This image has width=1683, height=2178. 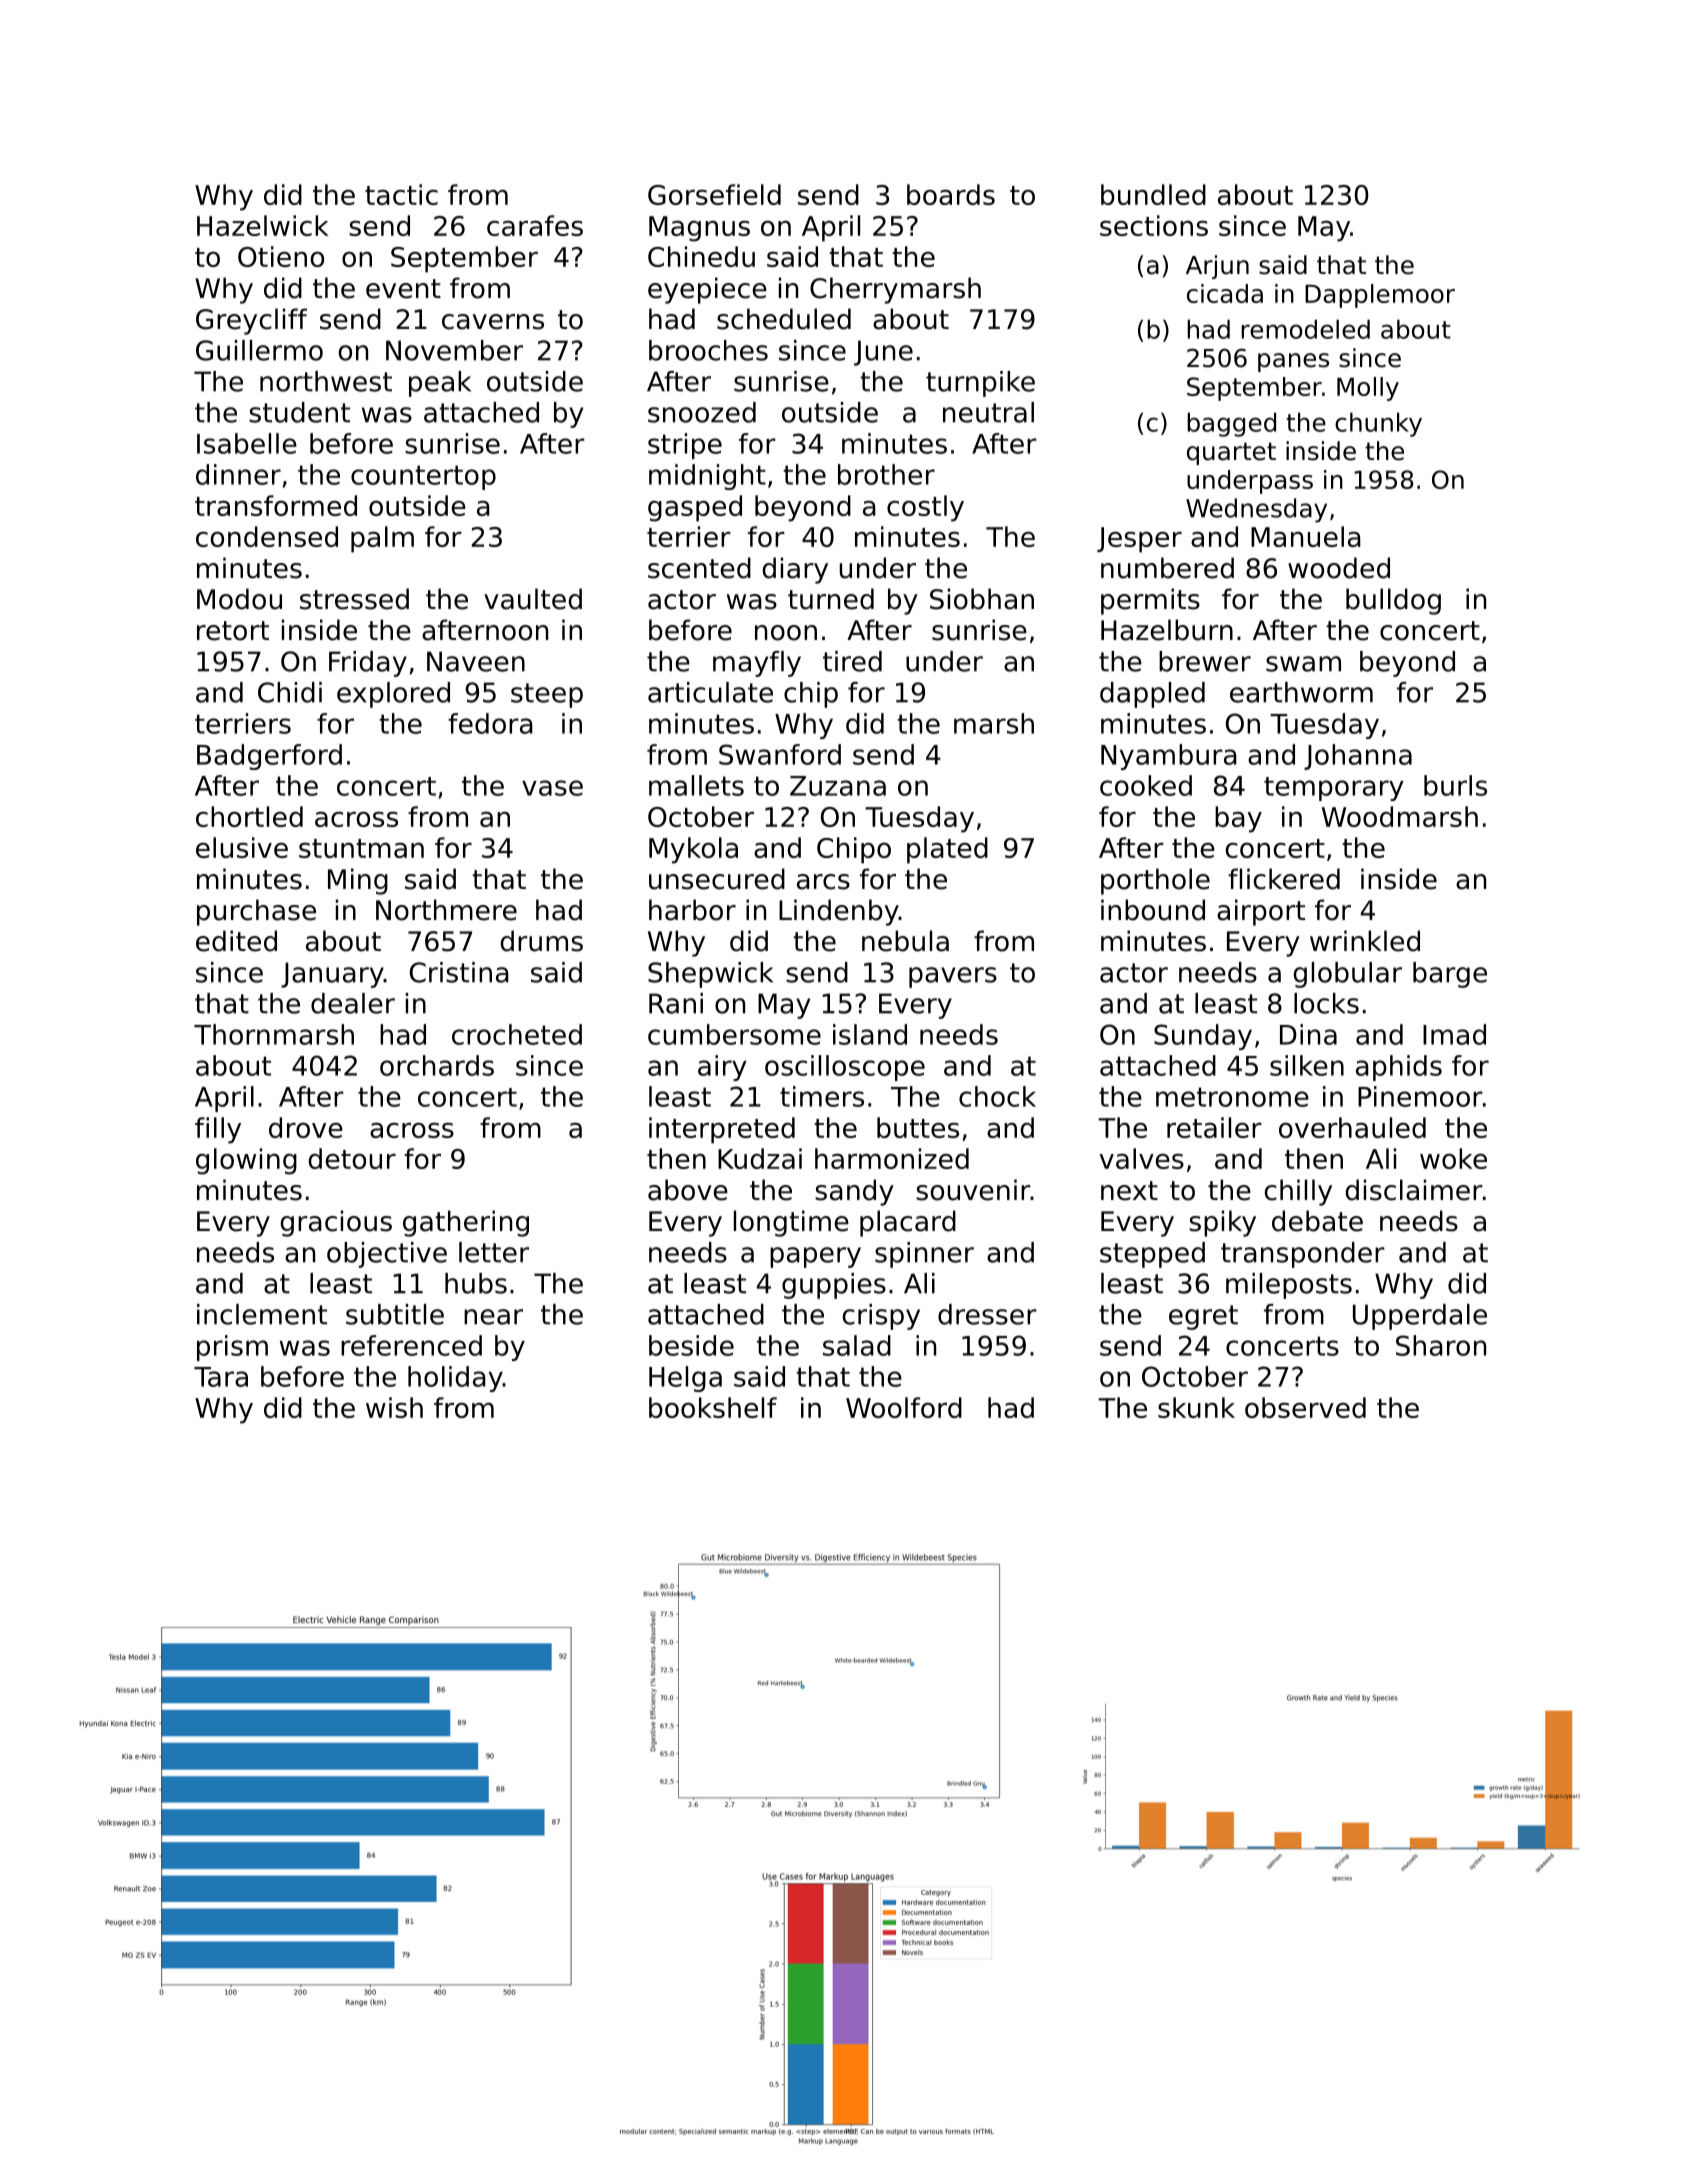 What do you see at coordinates (221, 1377) in the image?
I see `Tara` at bounding box center [221, 1377].
